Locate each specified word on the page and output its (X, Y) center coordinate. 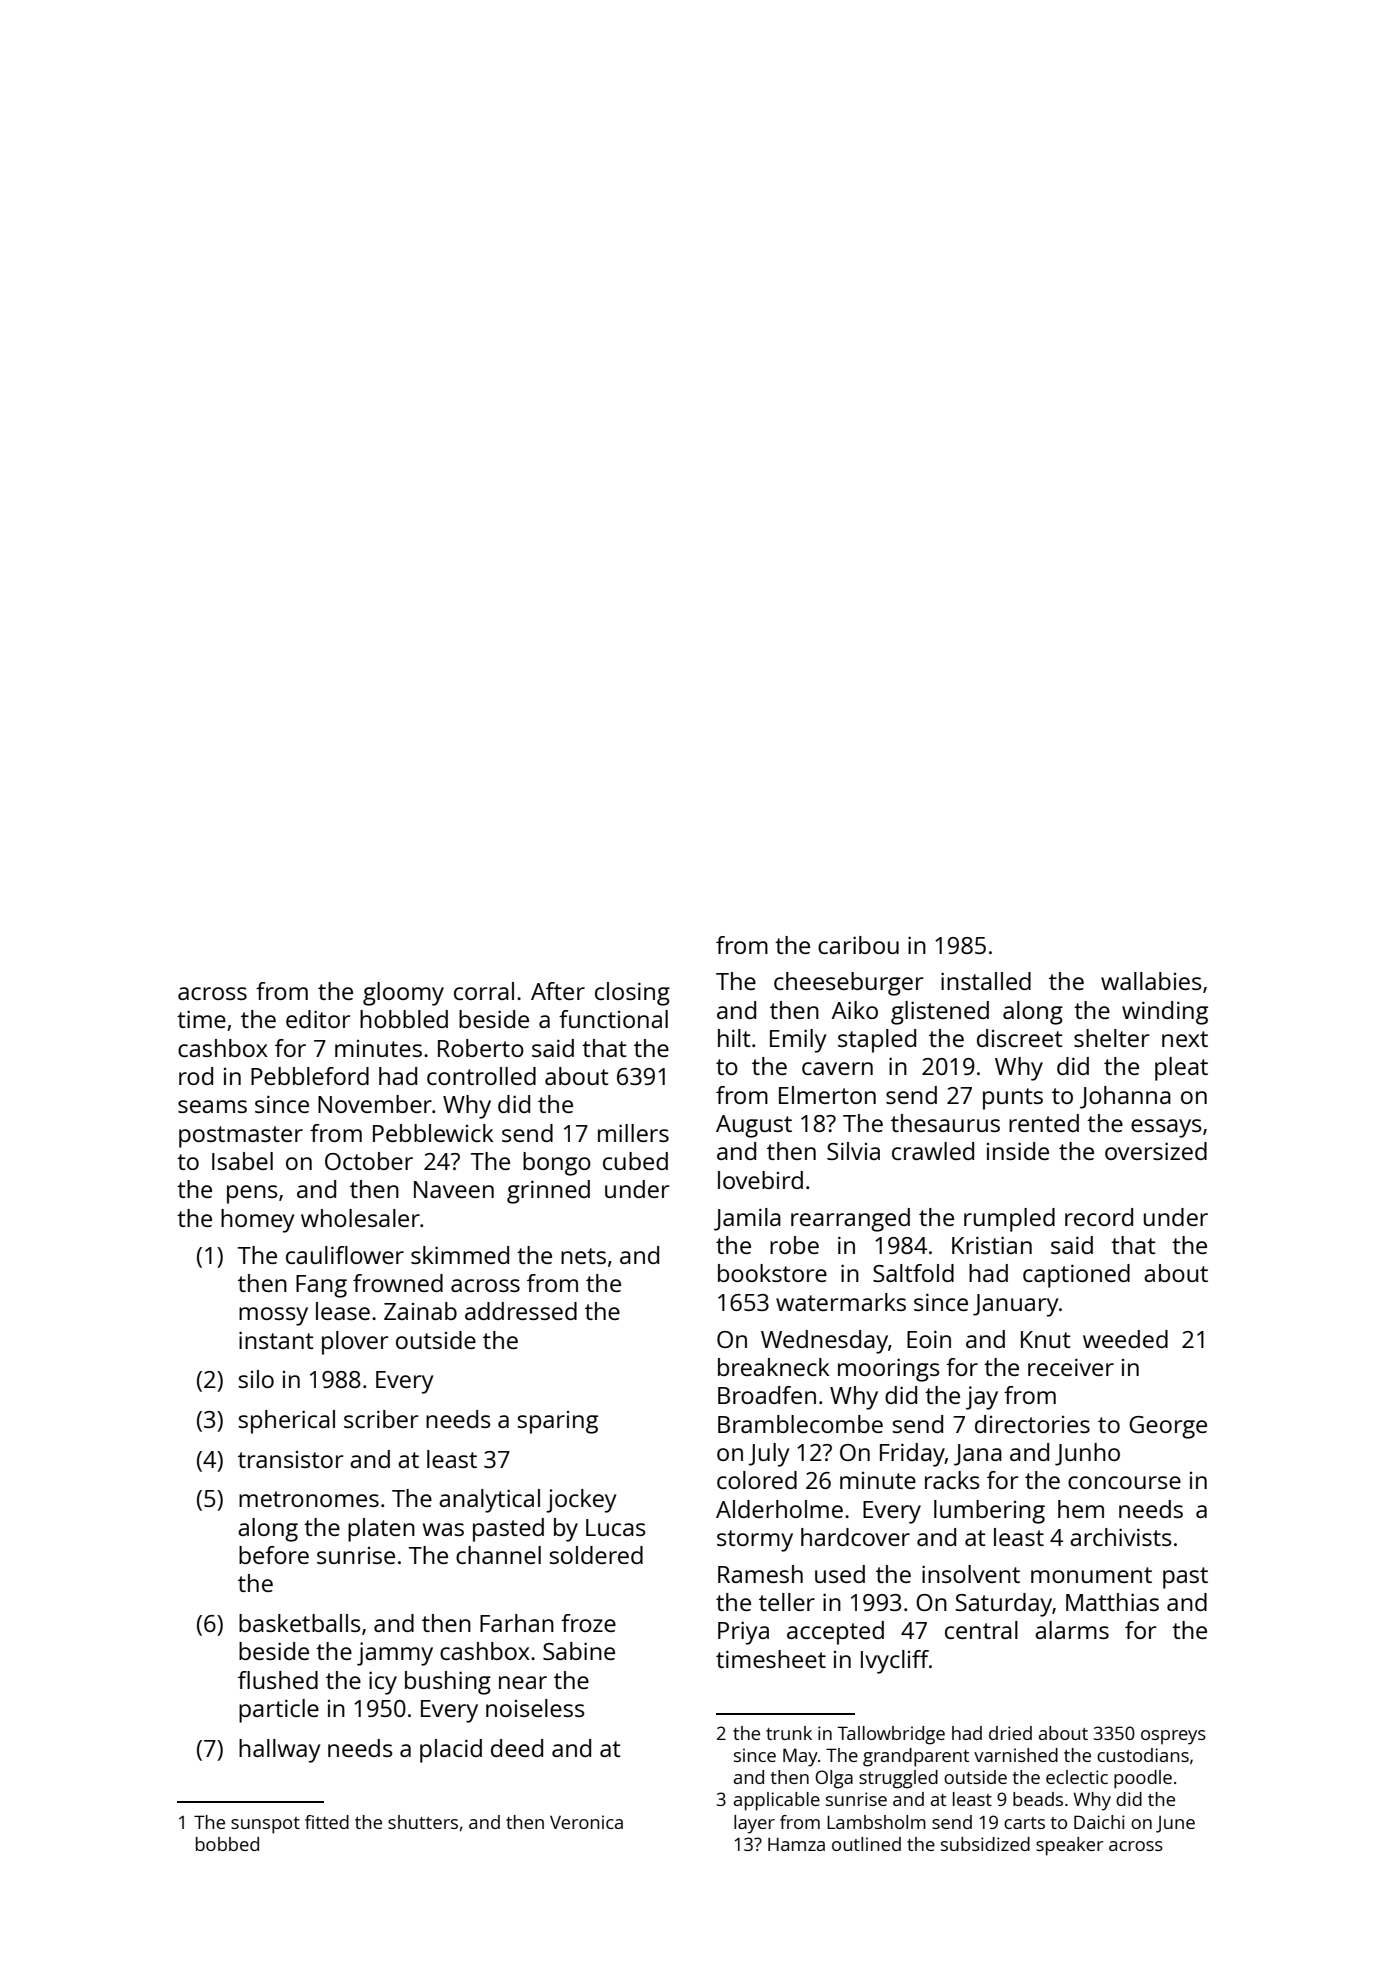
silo (256, 1379)
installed (986, 981)
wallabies (1151, 981)
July (768, 1455)
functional (613, 1019)
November (375, 1104)
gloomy (403, 994)
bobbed (227, 1844)
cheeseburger (848, 984)
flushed (278, 1680)
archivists (1121, 1537)
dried (1010, 1733)
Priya (743, 1633)
